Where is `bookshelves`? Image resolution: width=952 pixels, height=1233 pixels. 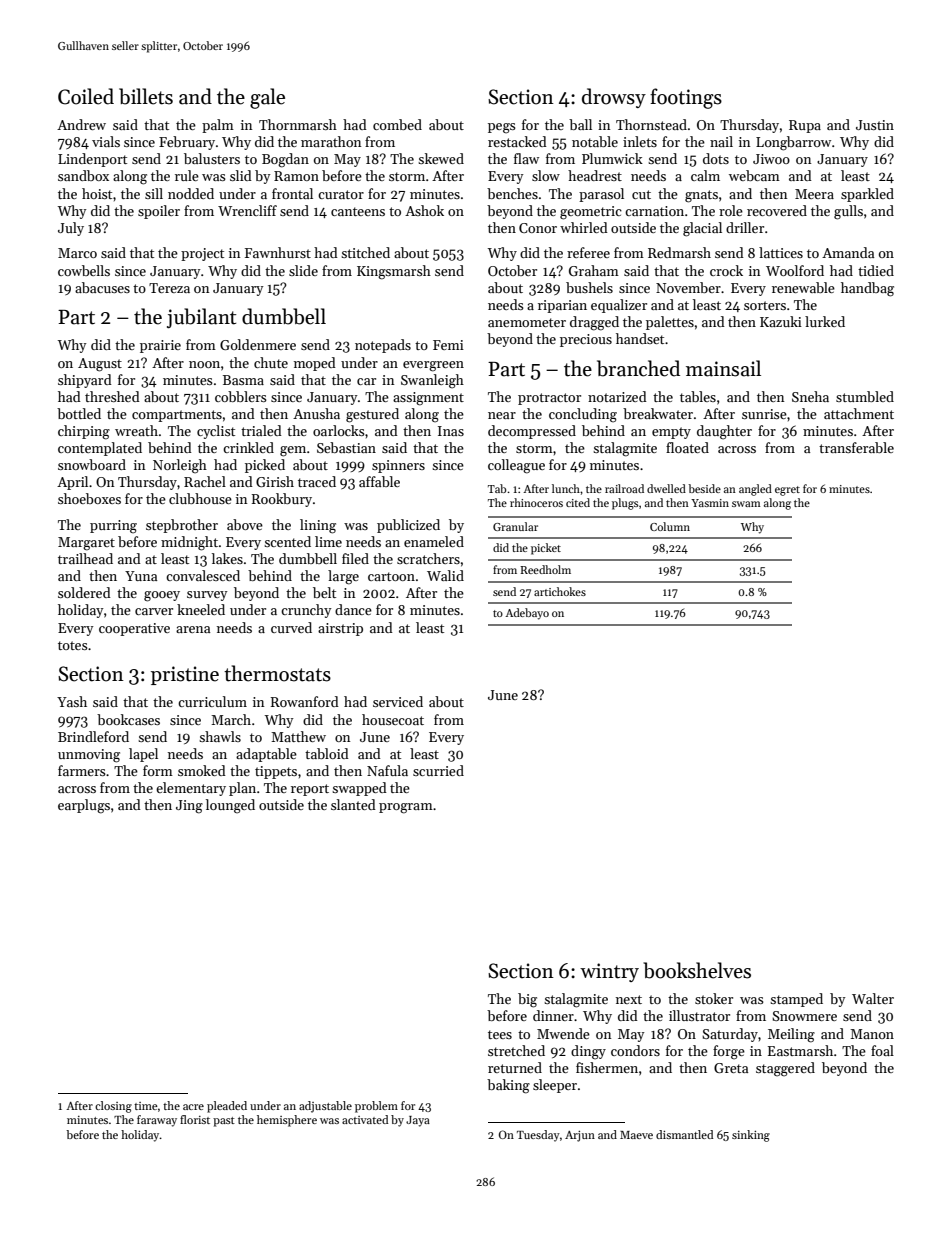 bookshelves is located at coordinates (697, 970).
